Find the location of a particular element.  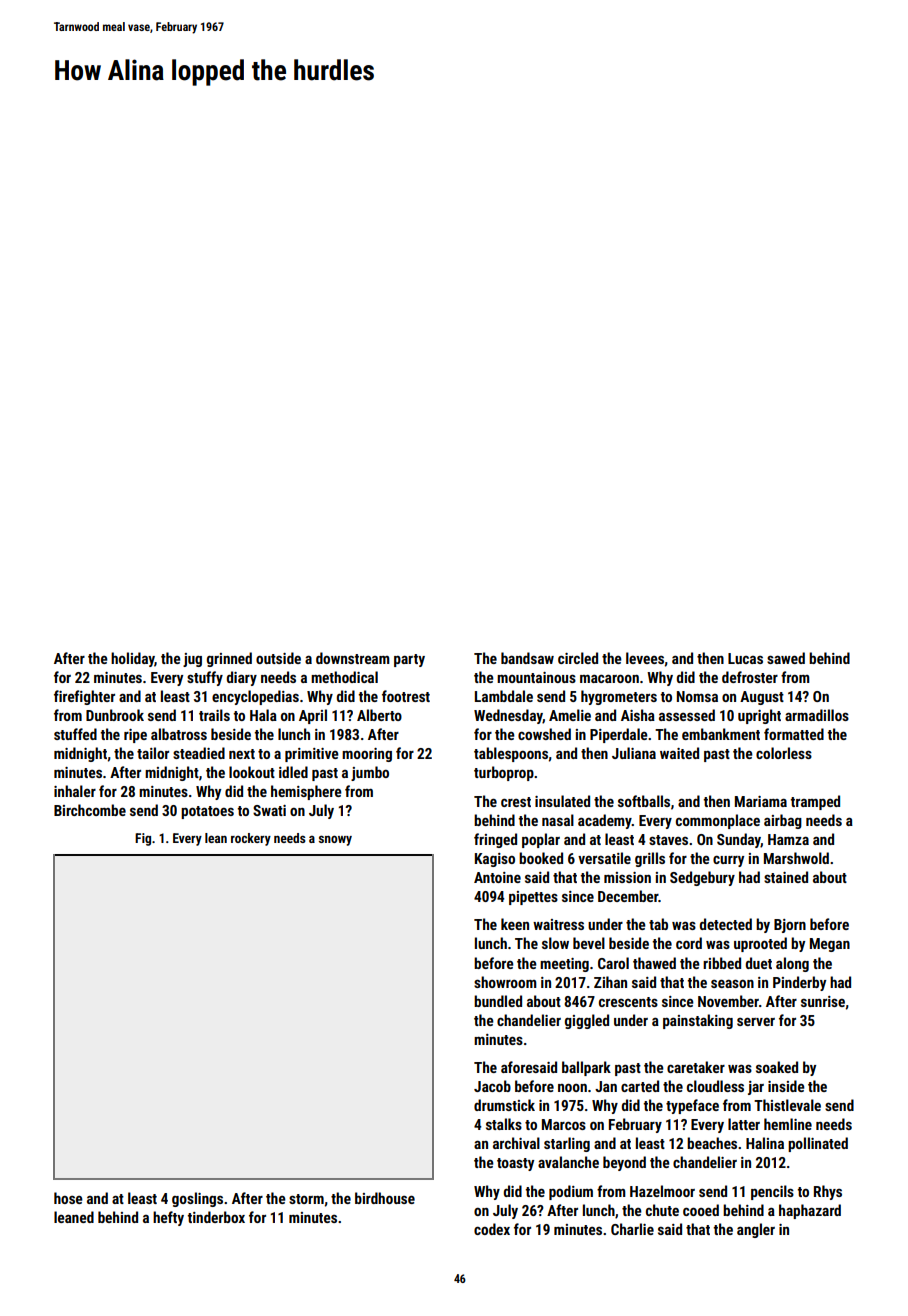

downstream is located at coordinates (353, 658).
